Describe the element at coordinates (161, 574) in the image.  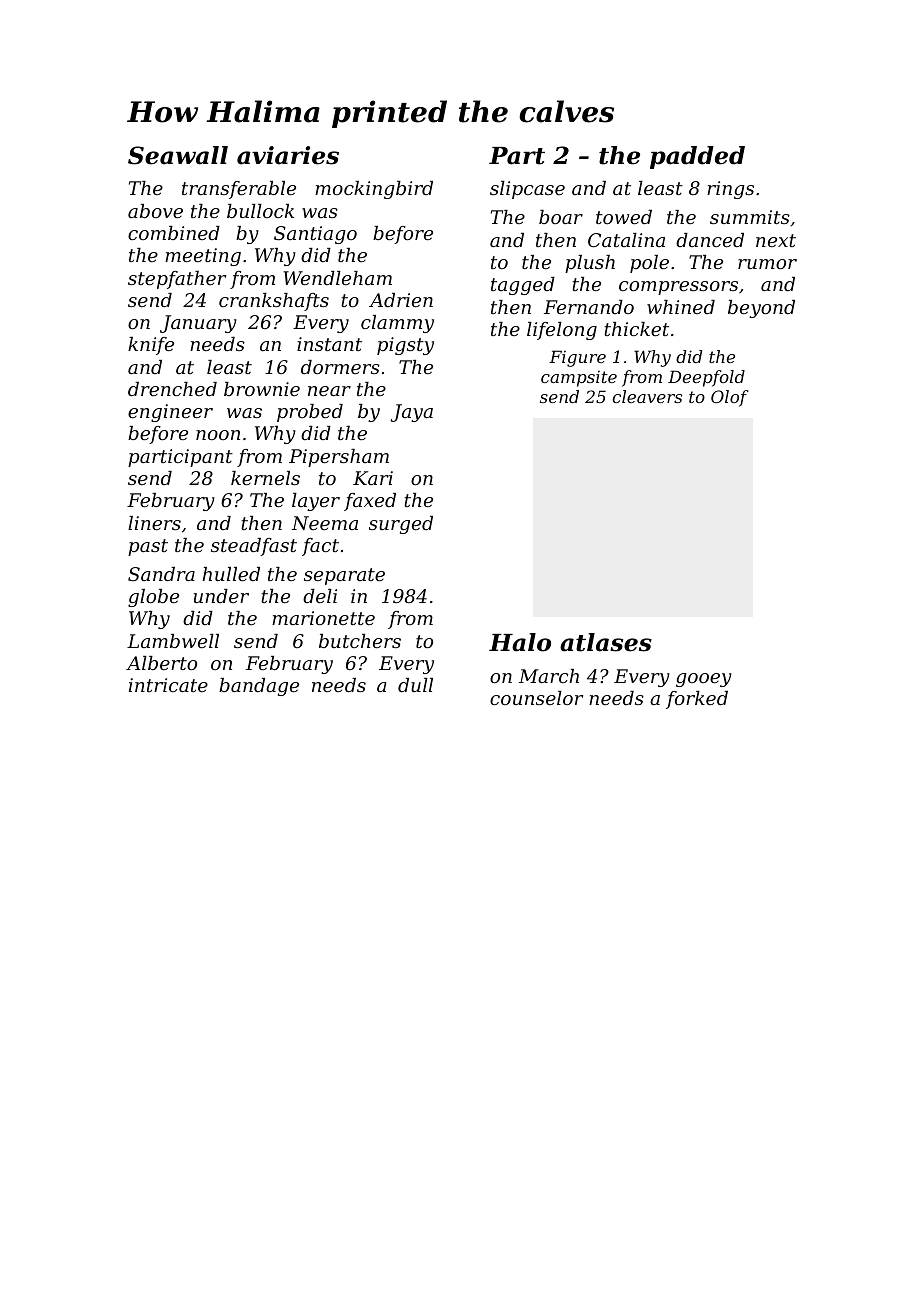
I see `Sandra` at that location.
